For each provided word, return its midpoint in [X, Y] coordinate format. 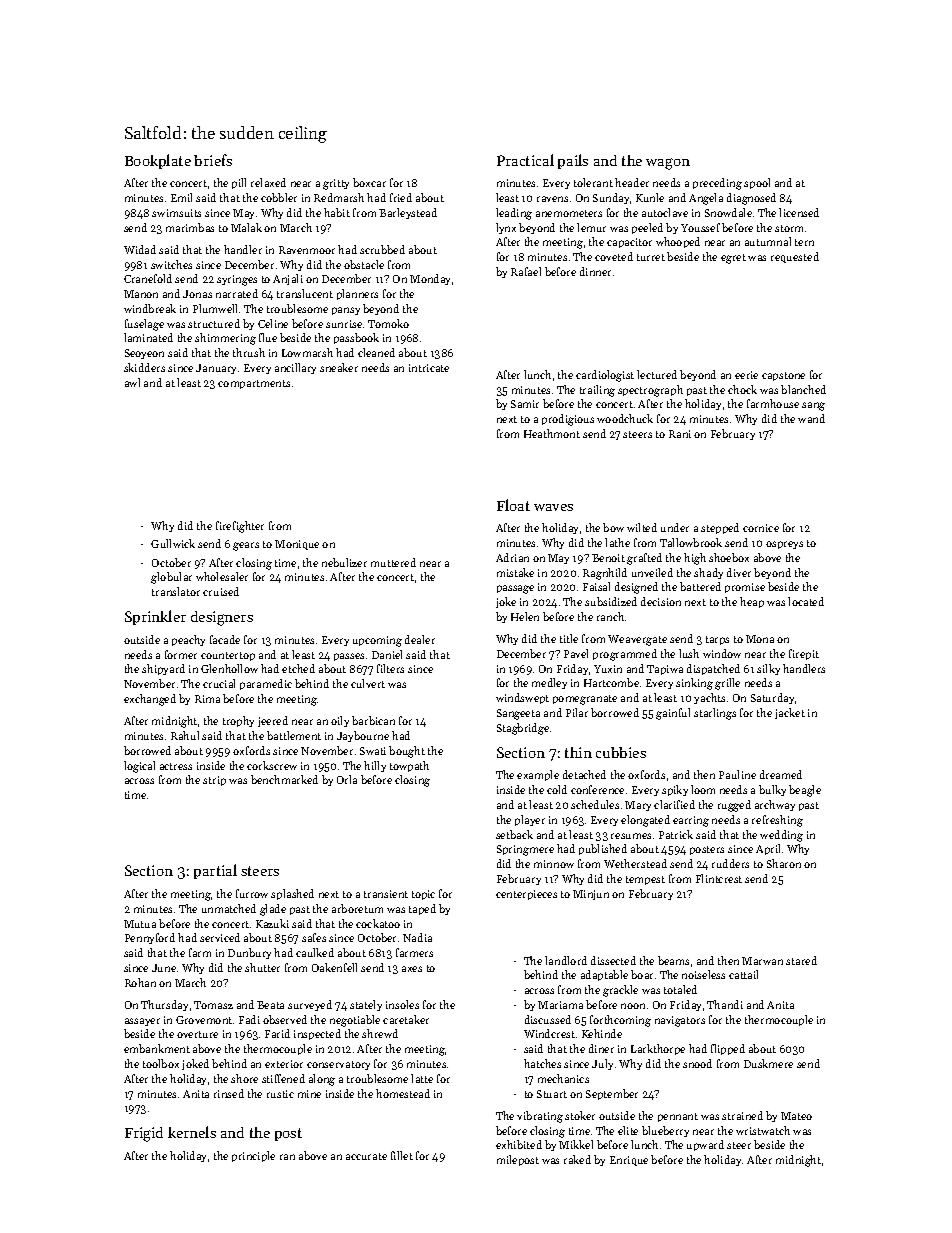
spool [757, 183]
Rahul [185, 735]
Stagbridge [523, 729]
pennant [678, 1117]
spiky [675, 790]
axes [412, 969]
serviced [220, 937]
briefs [213, 160]
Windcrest [549, 1033]
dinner [595, 271]
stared [801, 960]
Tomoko [388, 323]
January [216, 369]
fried [401, 197]
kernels [192, 1132]
